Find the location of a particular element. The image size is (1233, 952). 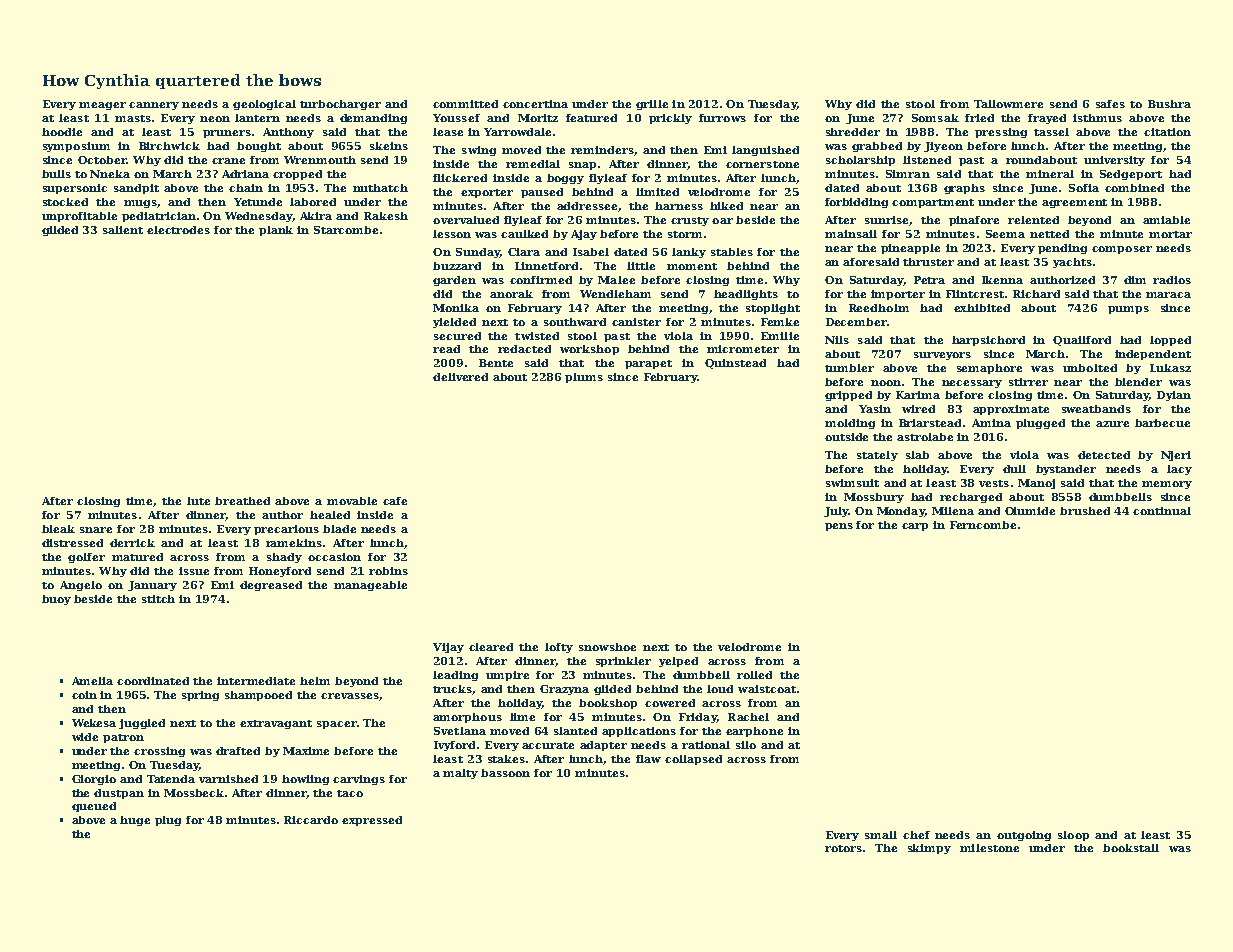

Giorgio is located at coordinates (94, 780).
